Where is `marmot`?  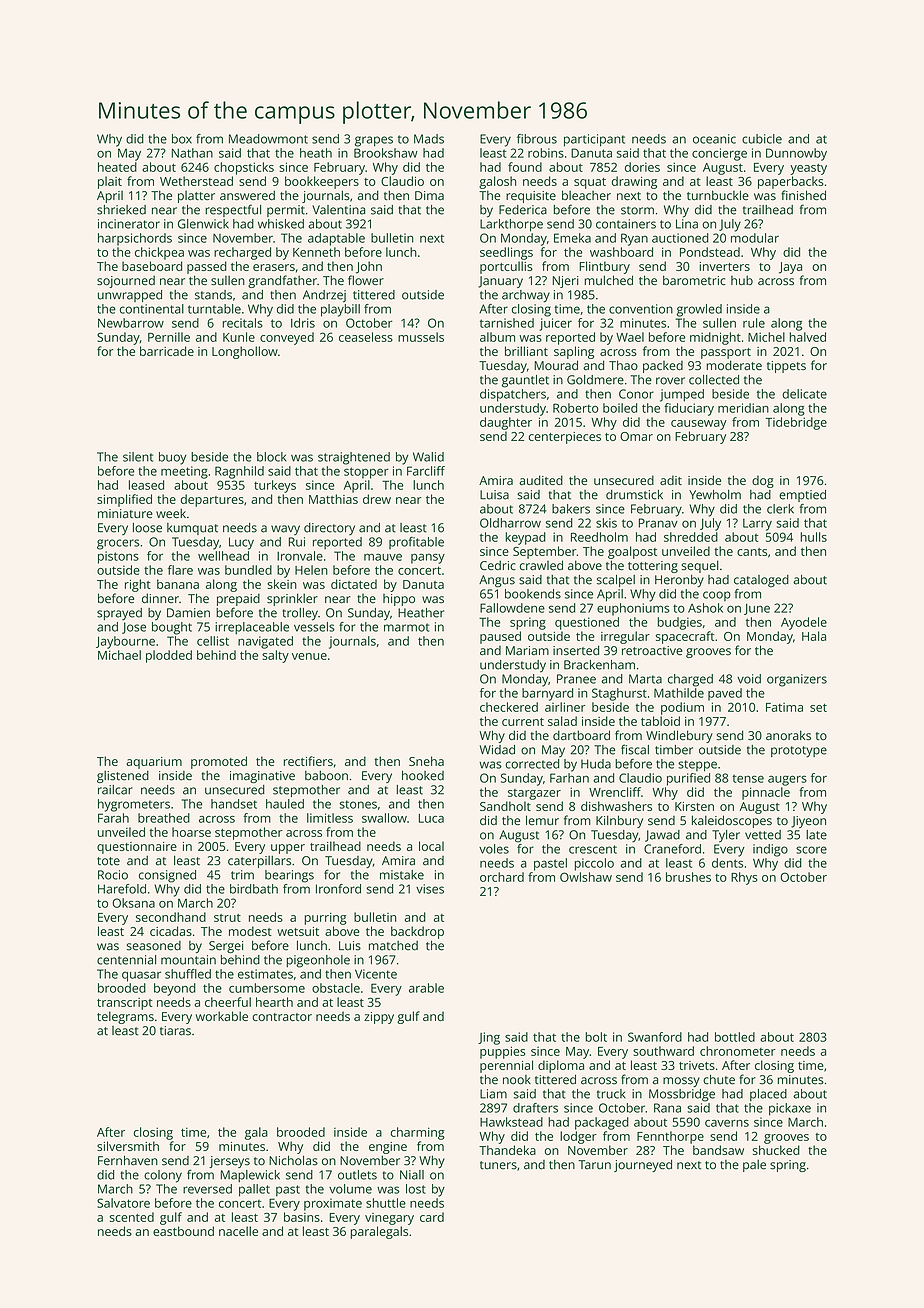 marmot is located at coordinates (406, 627).
